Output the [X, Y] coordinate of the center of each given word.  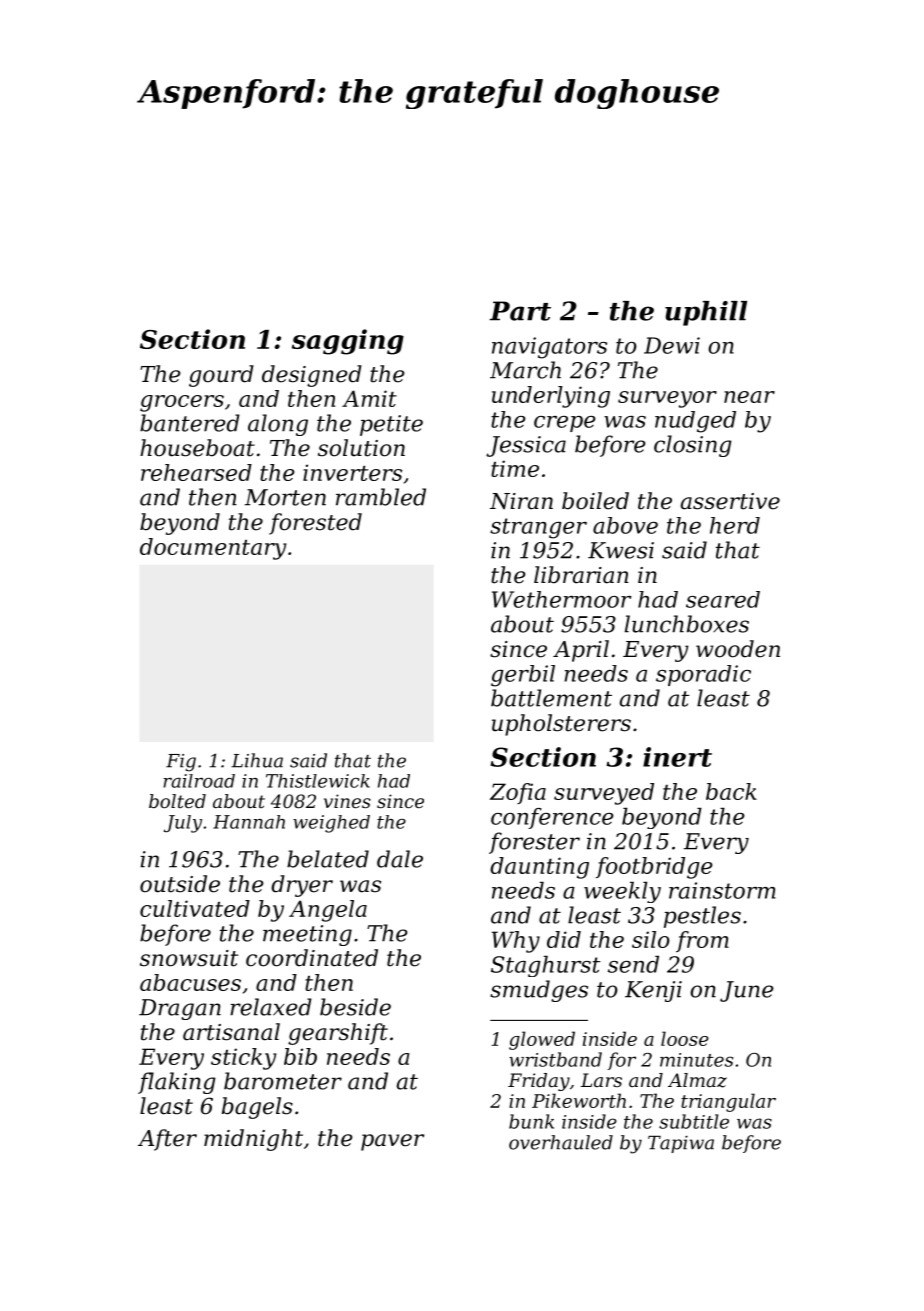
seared [723, 599]
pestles [702, 917]
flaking [177, 1083]
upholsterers [561, 725]
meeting [307, 935]
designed [312, 376]
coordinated [312, 958]
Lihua [257, 760]
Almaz [697, 1080]
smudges [539, 991]
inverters [352, 472]
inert [677, 757]
